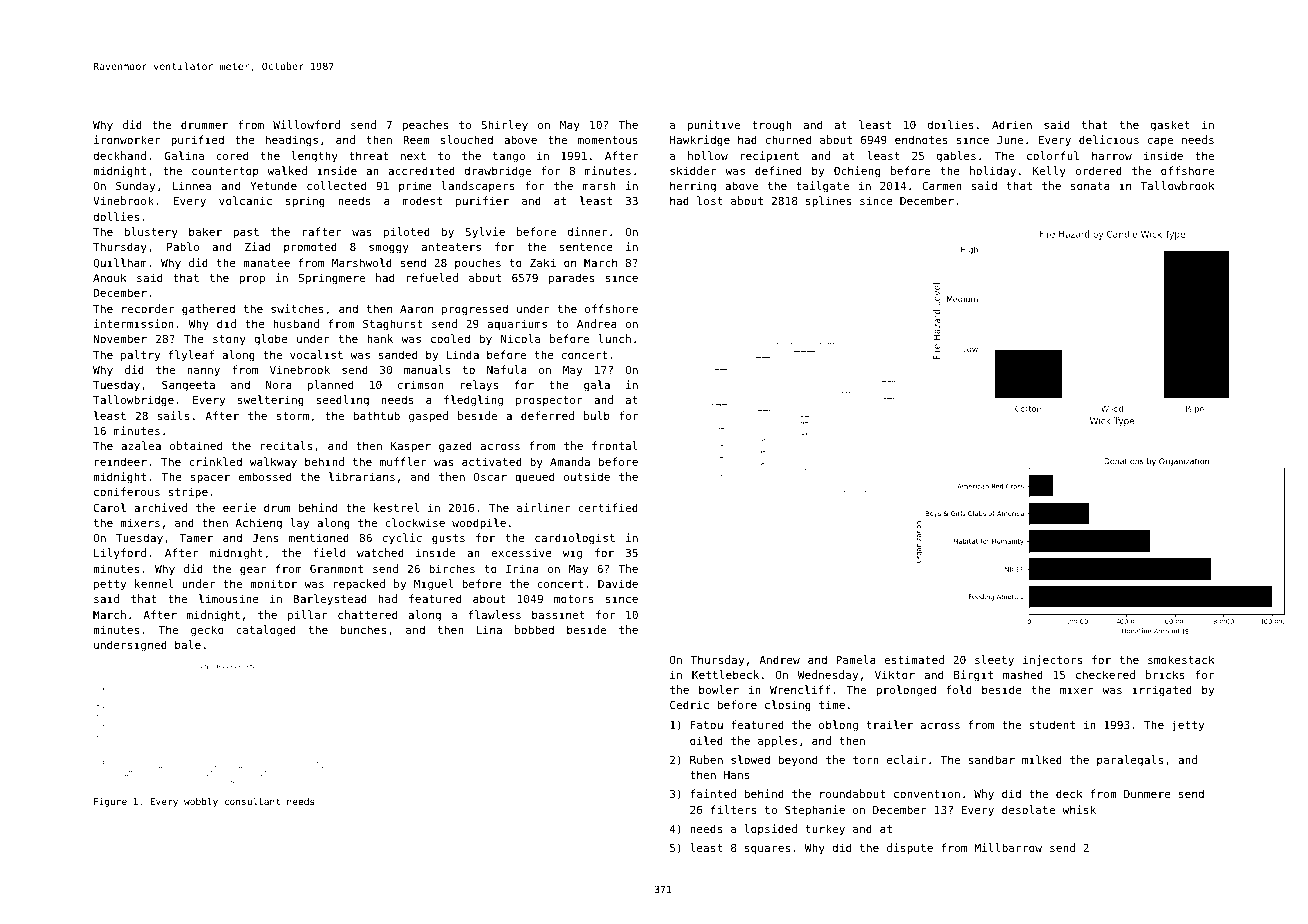 The height and width of the screenshot is (924, 1308). I want to click on gasket, so click(1170, 126).
